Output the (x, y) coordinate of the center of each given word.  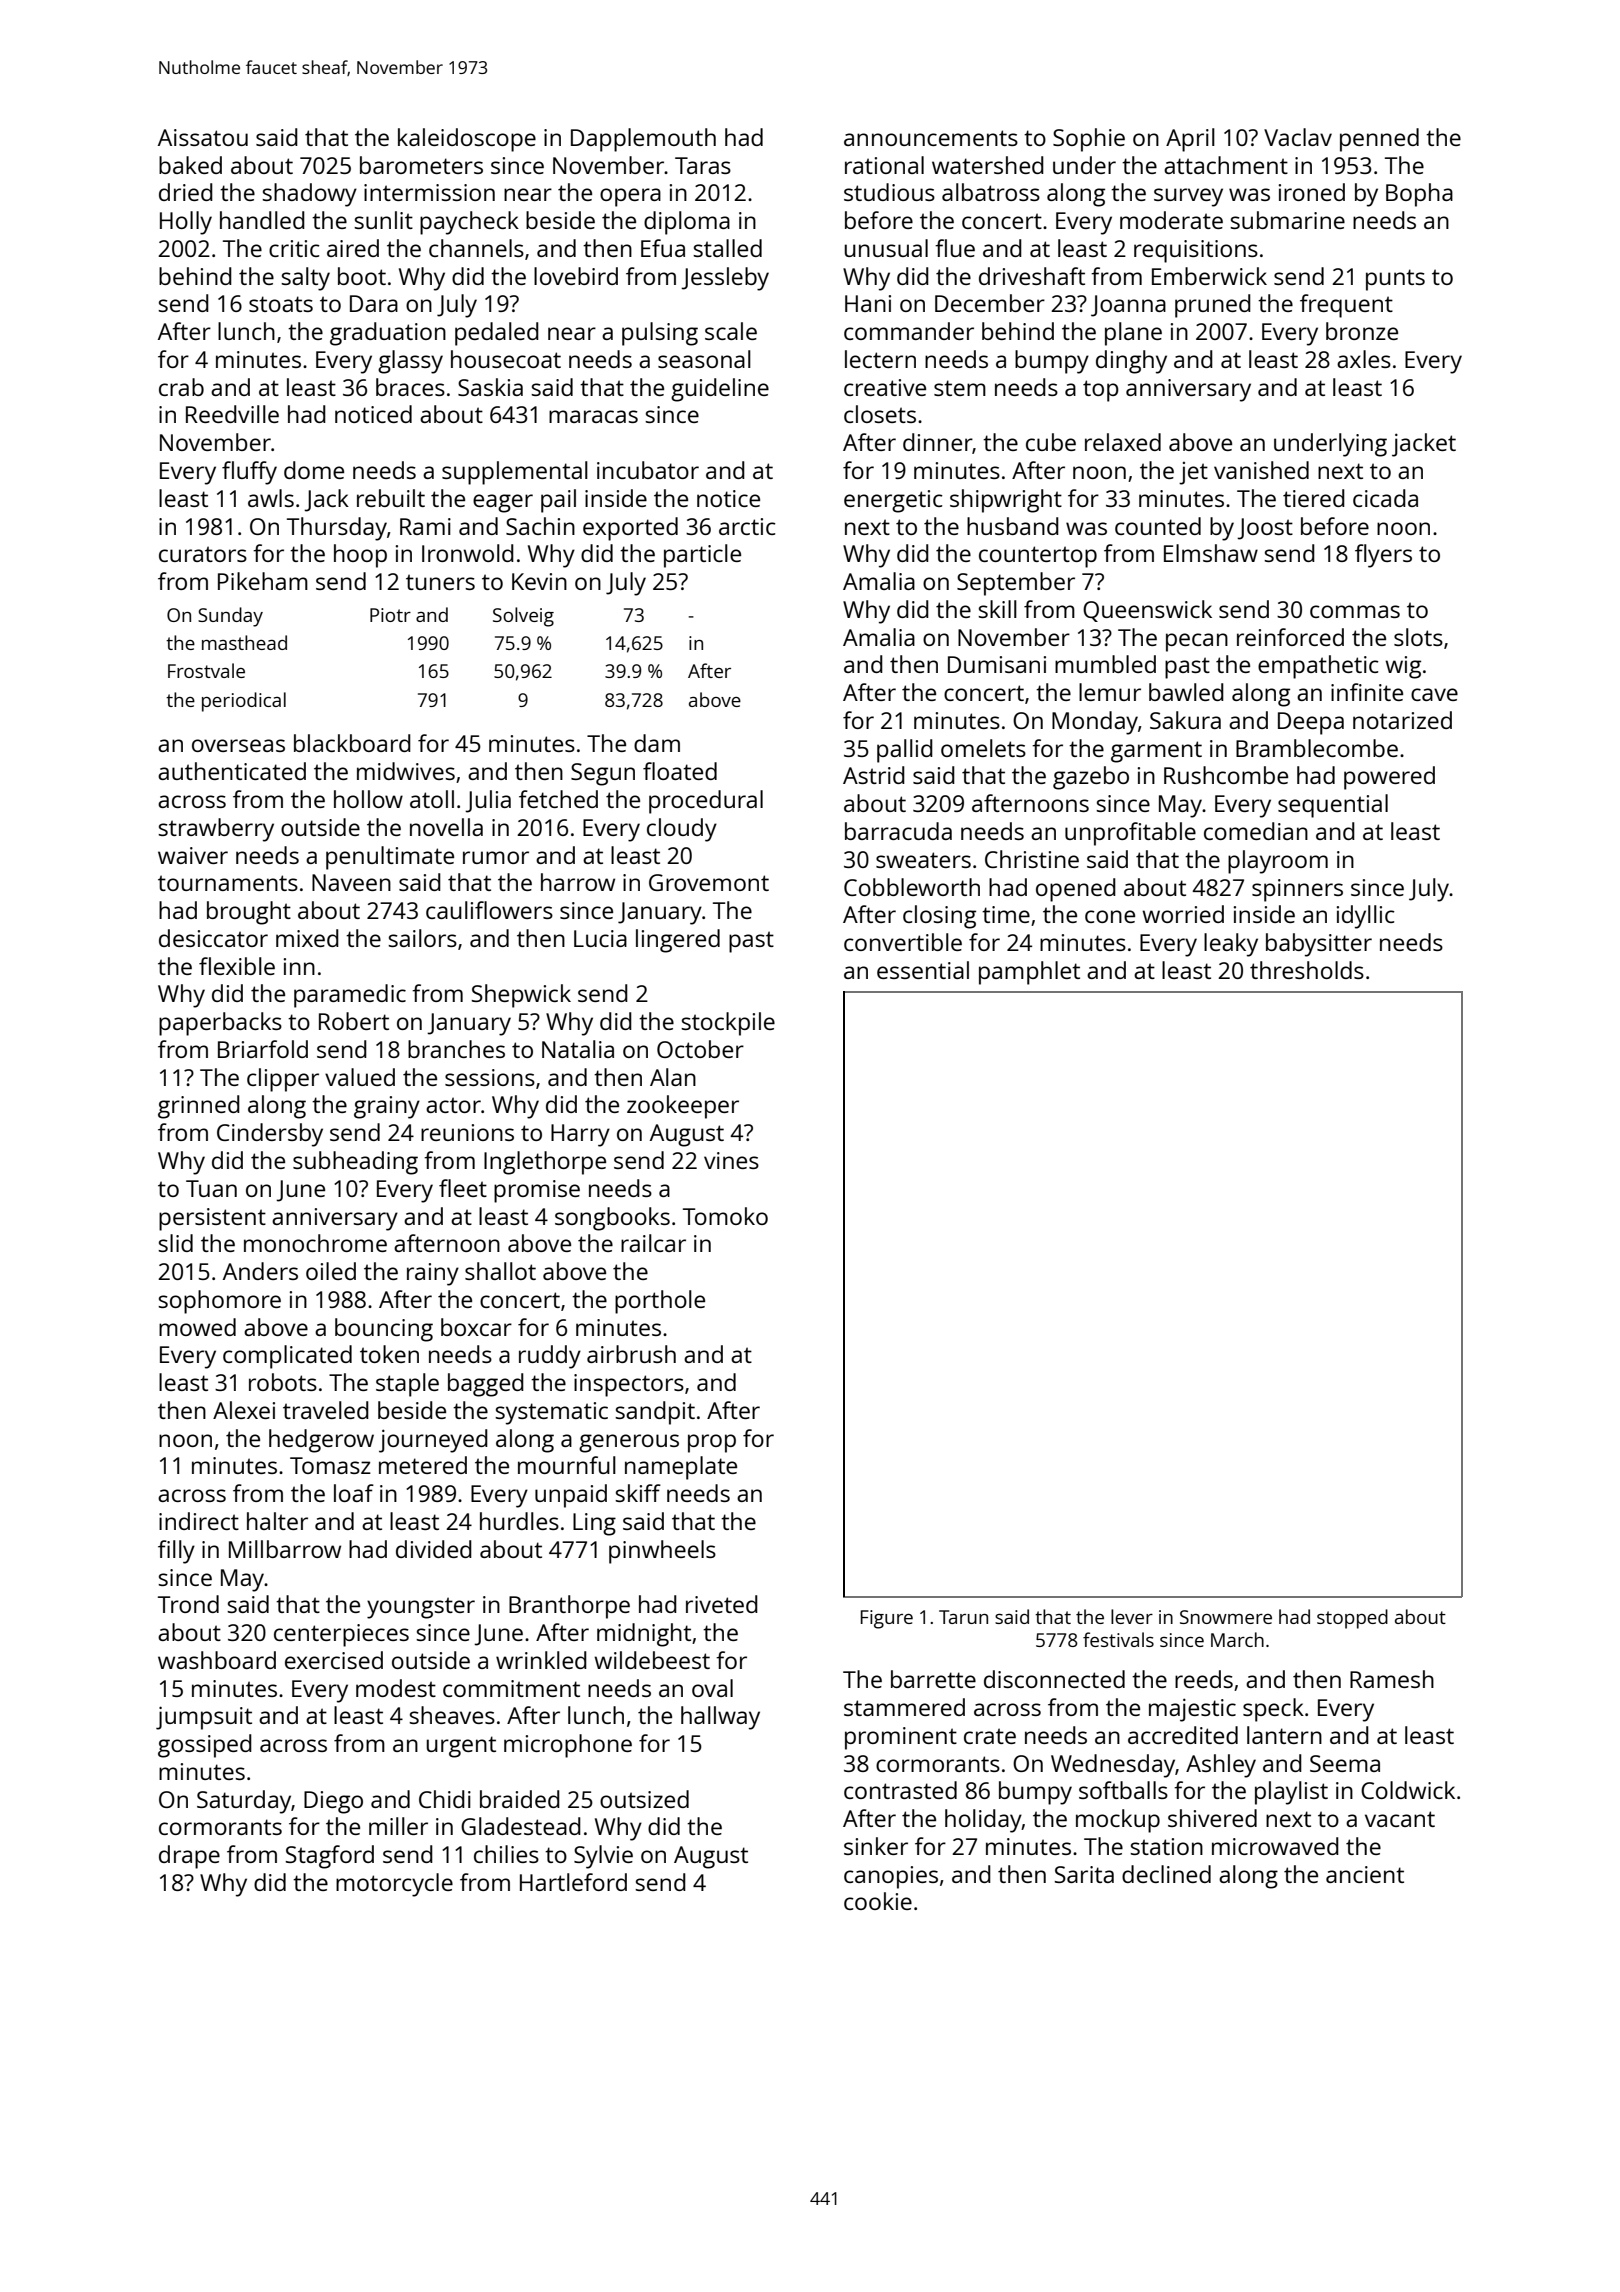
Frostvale (206, 670)
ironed (1312, 192)
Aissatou (203, 137)
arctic (747, 526)
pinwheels (662, 1552)
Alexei (244, 1410)
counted (1158, 526)
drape (189, 1857)
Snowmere (1226, 1617)
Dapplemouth (643, 140)
